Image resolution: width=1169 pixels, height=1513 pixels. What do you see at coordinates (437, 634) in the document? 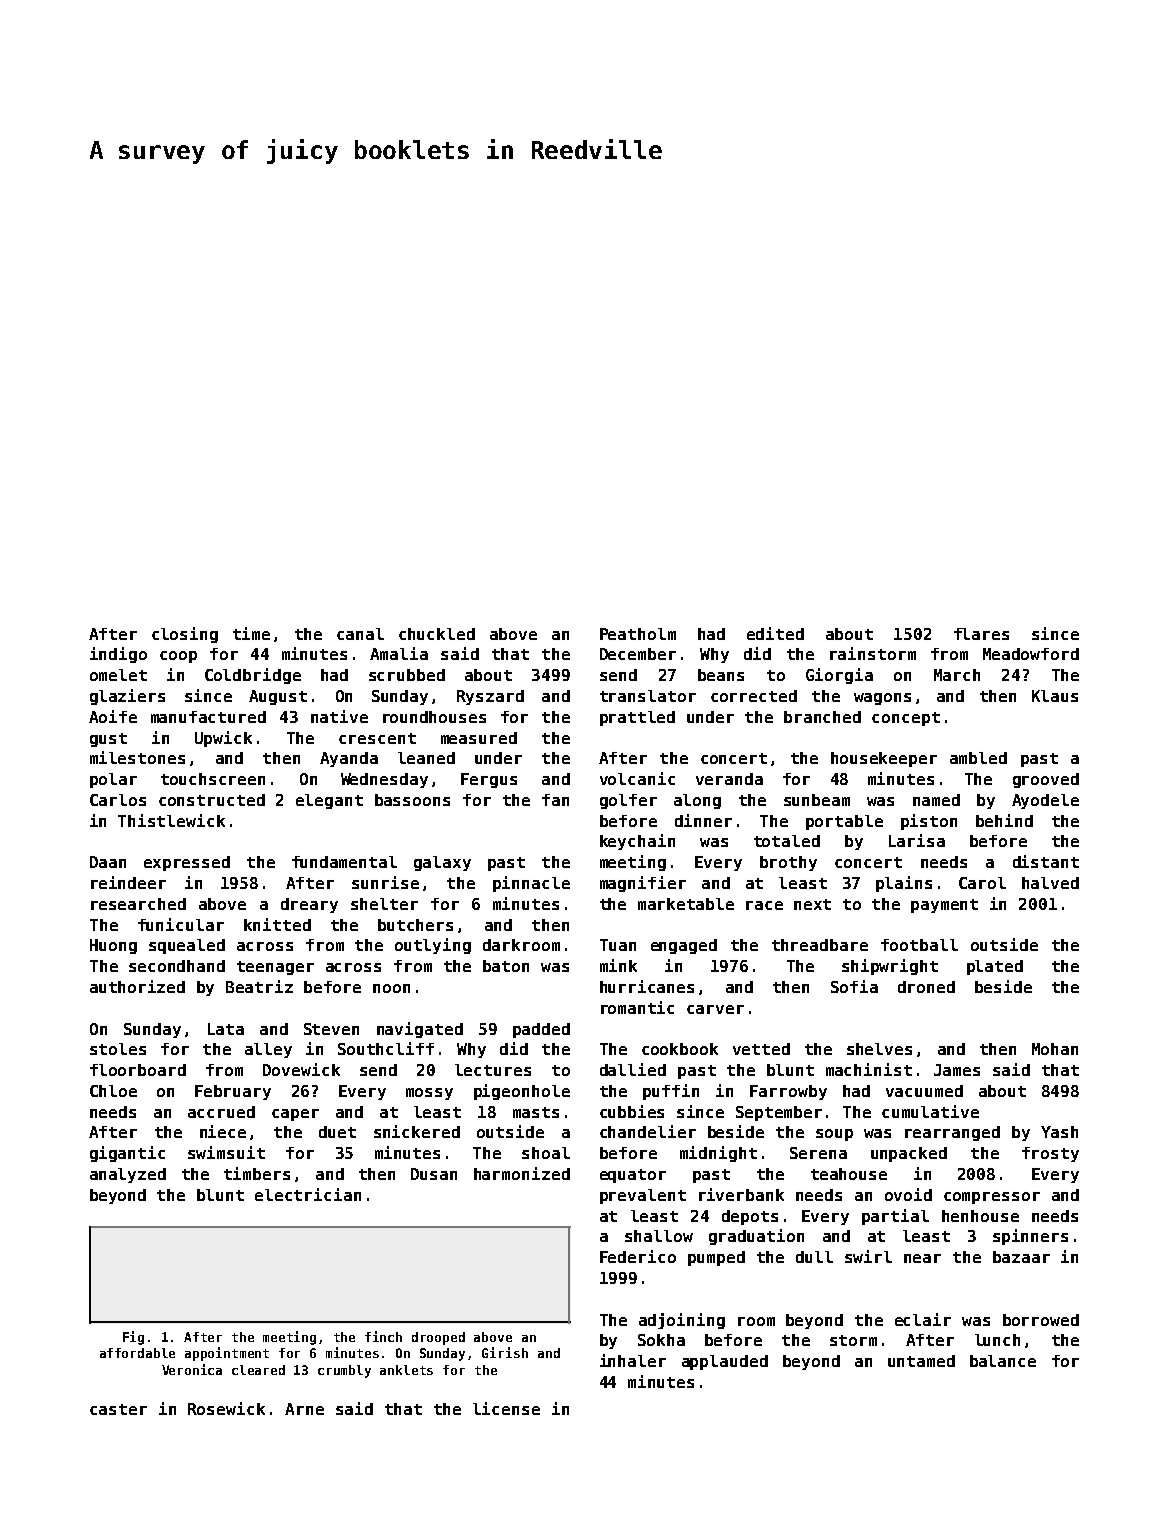
I see `chuckled` at bounding box center [437, 634].
